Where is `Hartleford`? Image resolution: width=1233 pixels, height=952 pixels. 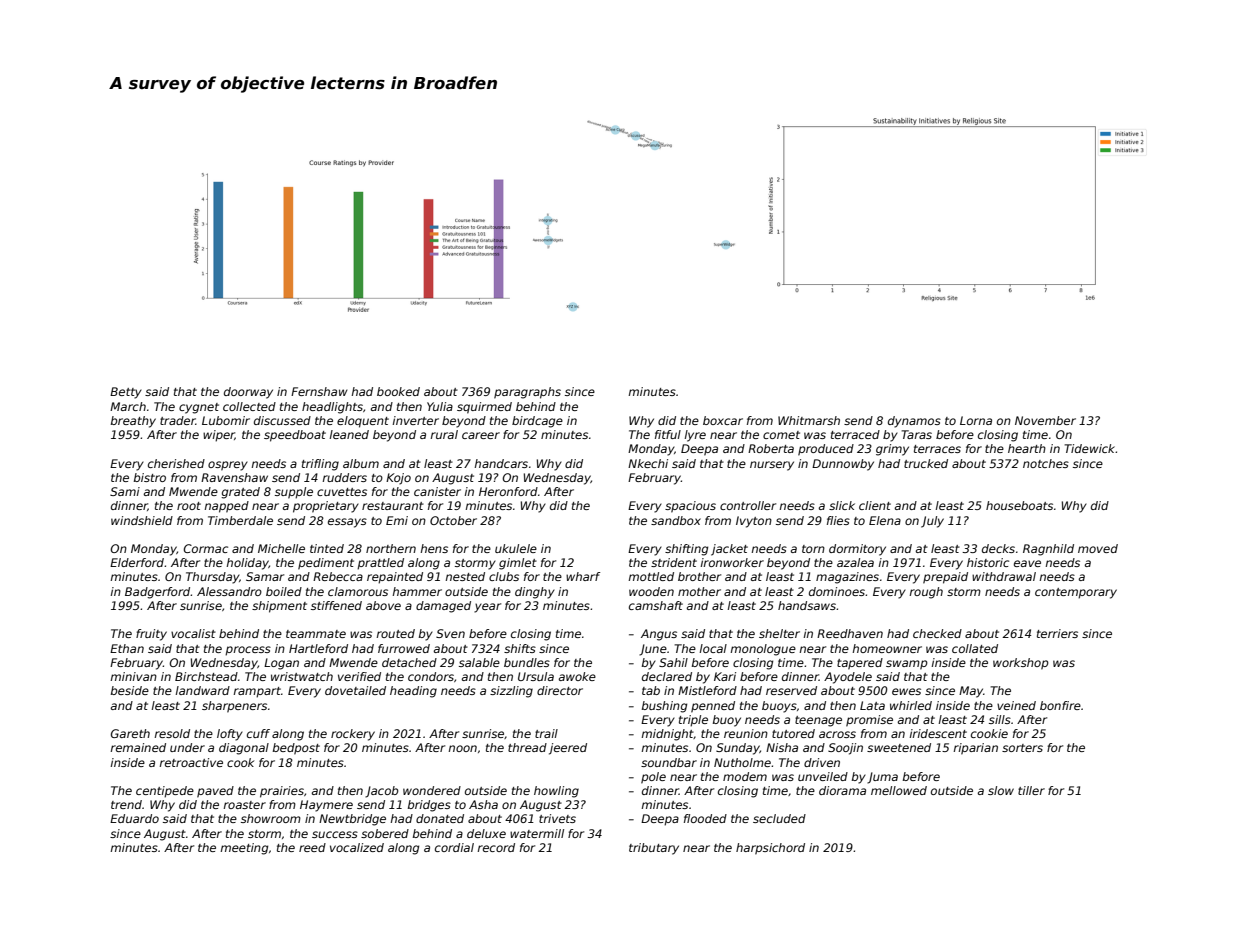 Hartleford is located at coordinates (318, 648).
